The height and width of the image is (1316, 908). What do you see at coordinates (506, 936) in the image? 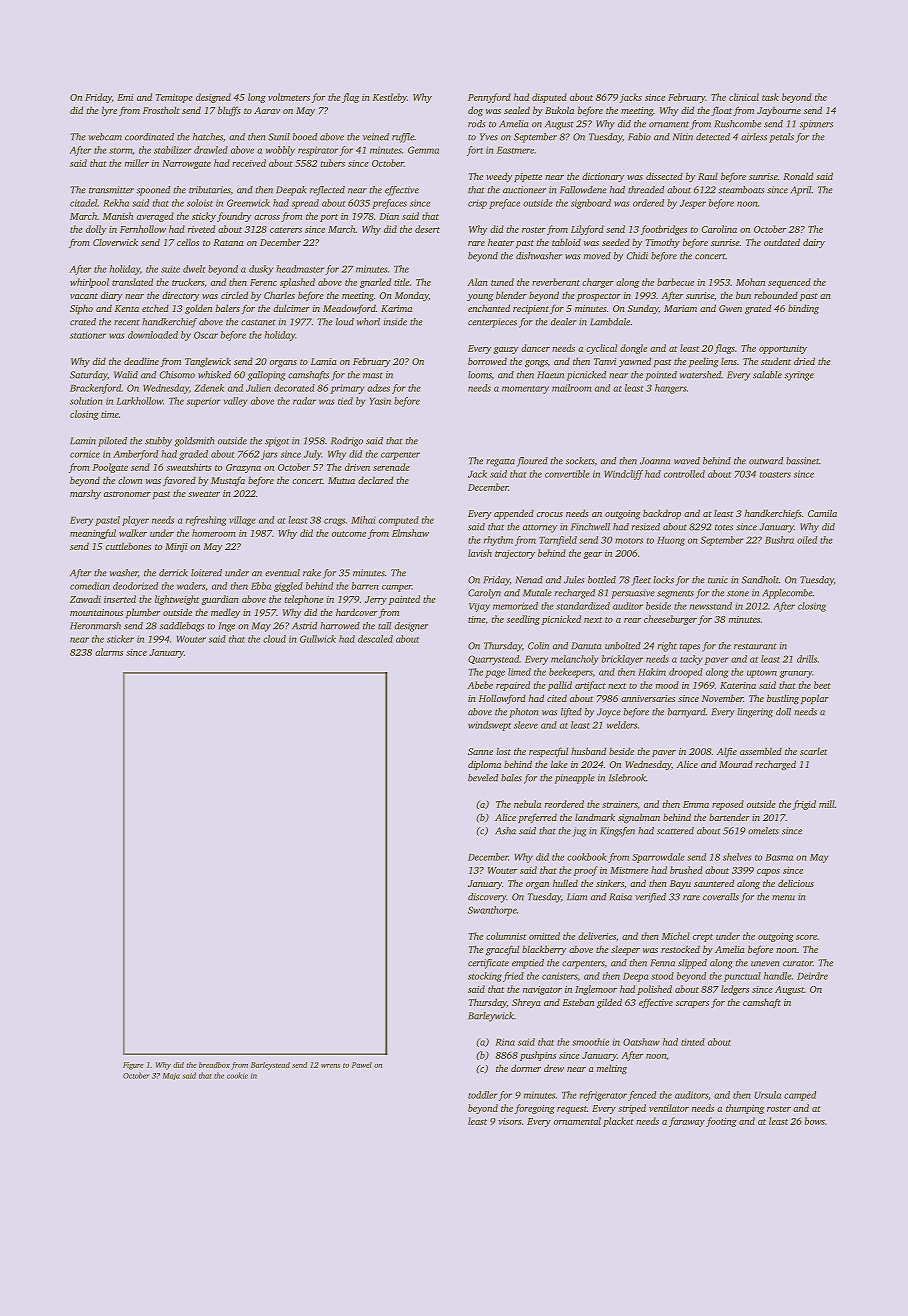
I see `columnist` at bounding box center [506, 936].
